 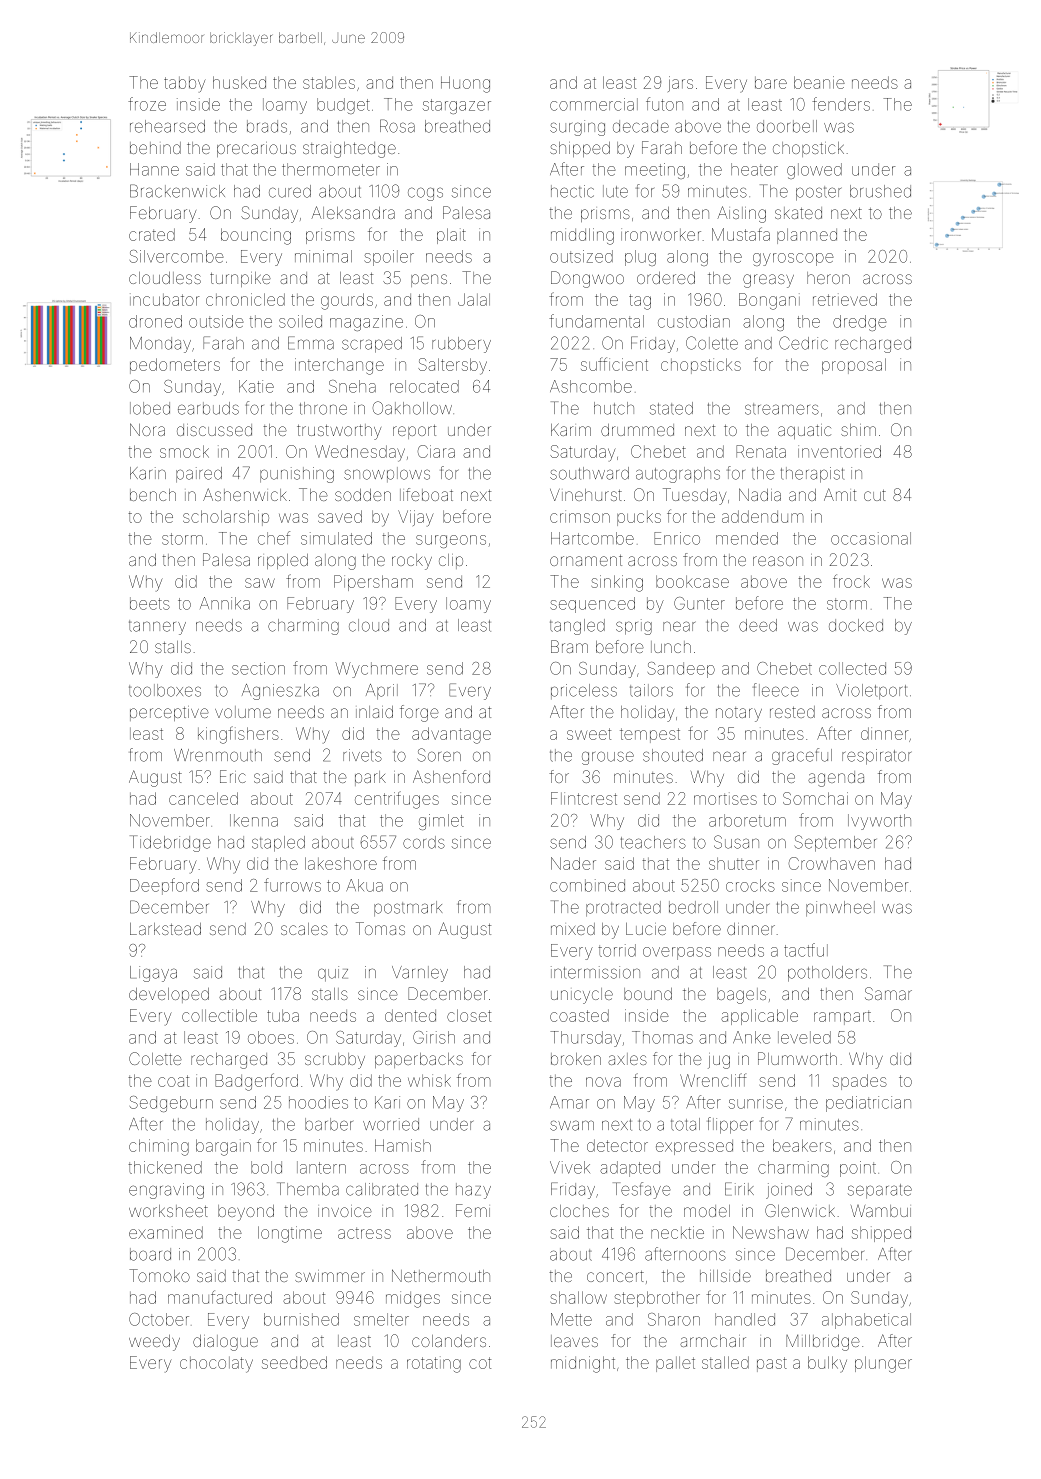 What do you see at coordinates (840, 909) in the image?
I see `pinwheel` at bounding box center [840, 909].
